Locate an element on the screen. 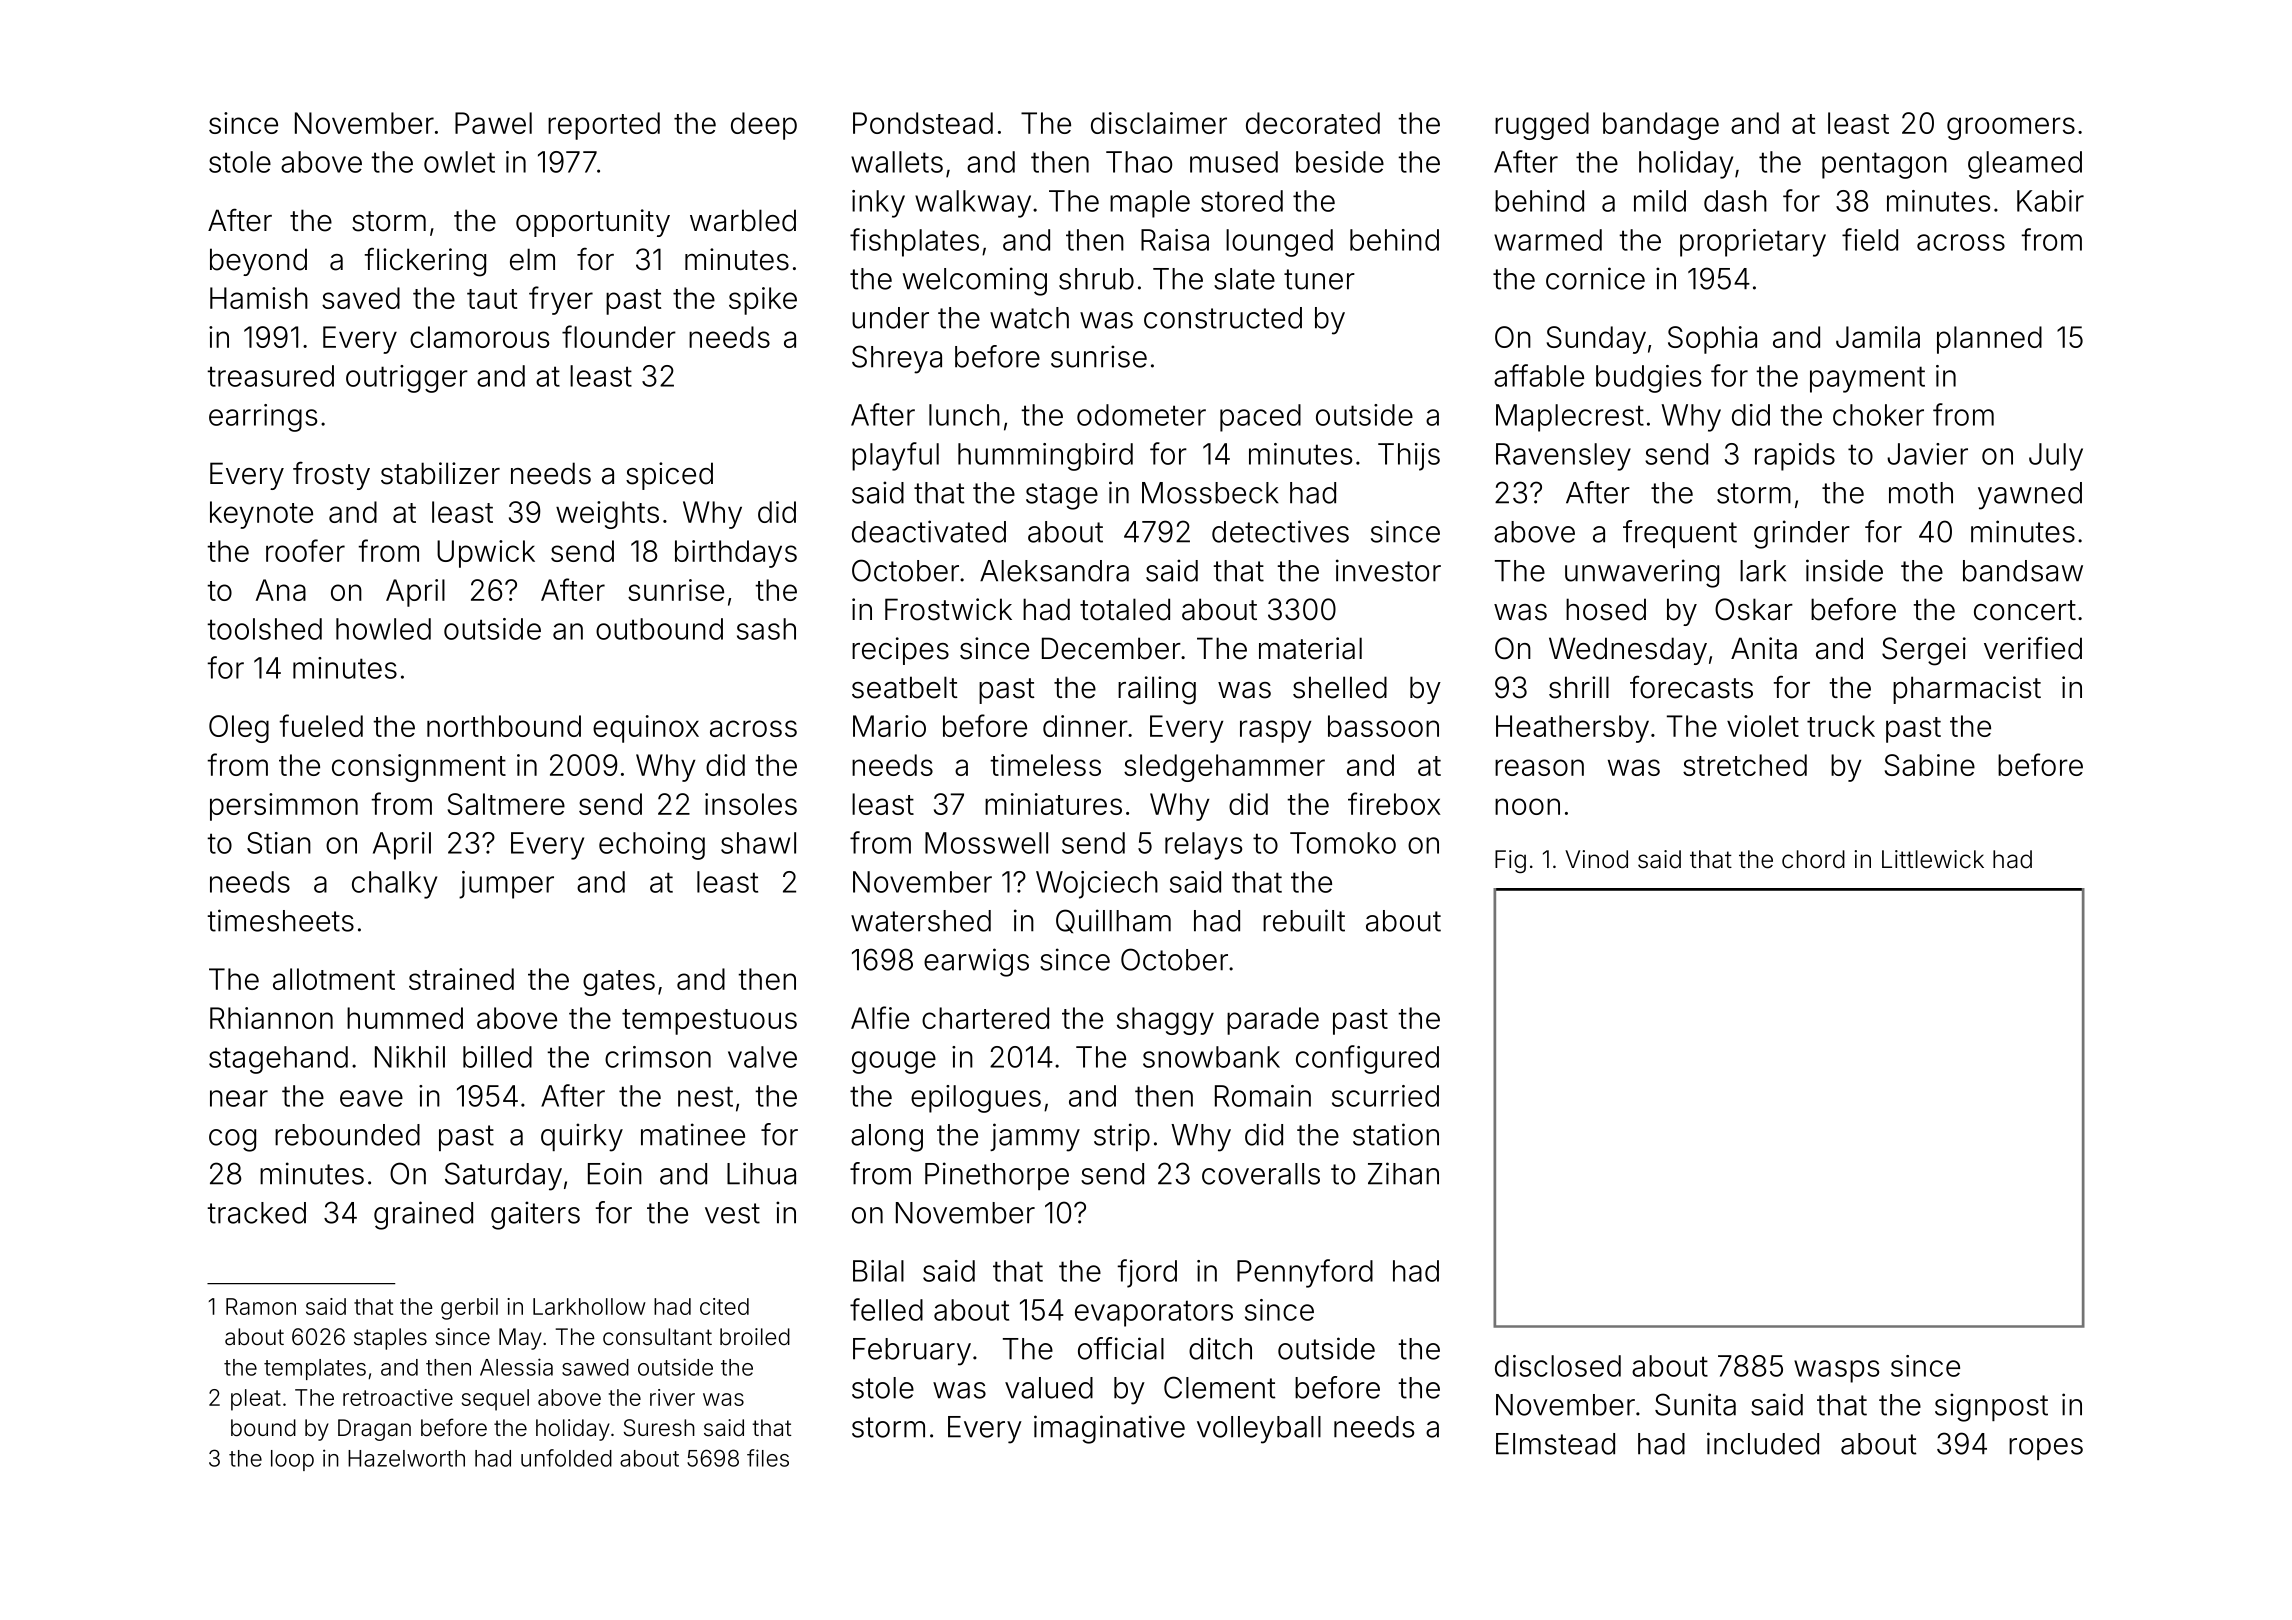 This screenshot has width=2292, height=1620. Pinethorpe is located at coordinates (997, 1176).
